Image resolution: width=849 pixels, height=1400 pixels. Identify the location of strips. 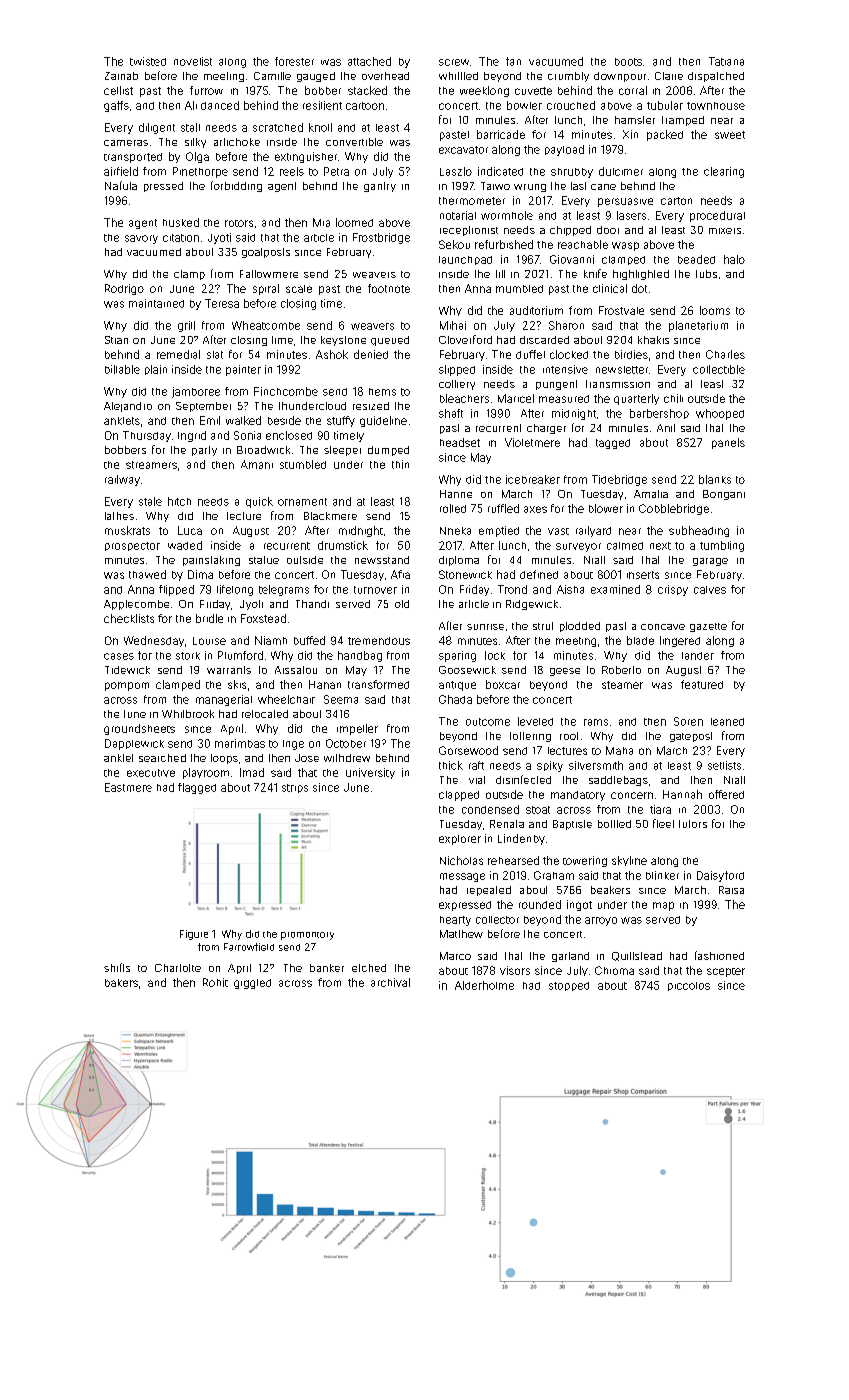
(295, 788).
